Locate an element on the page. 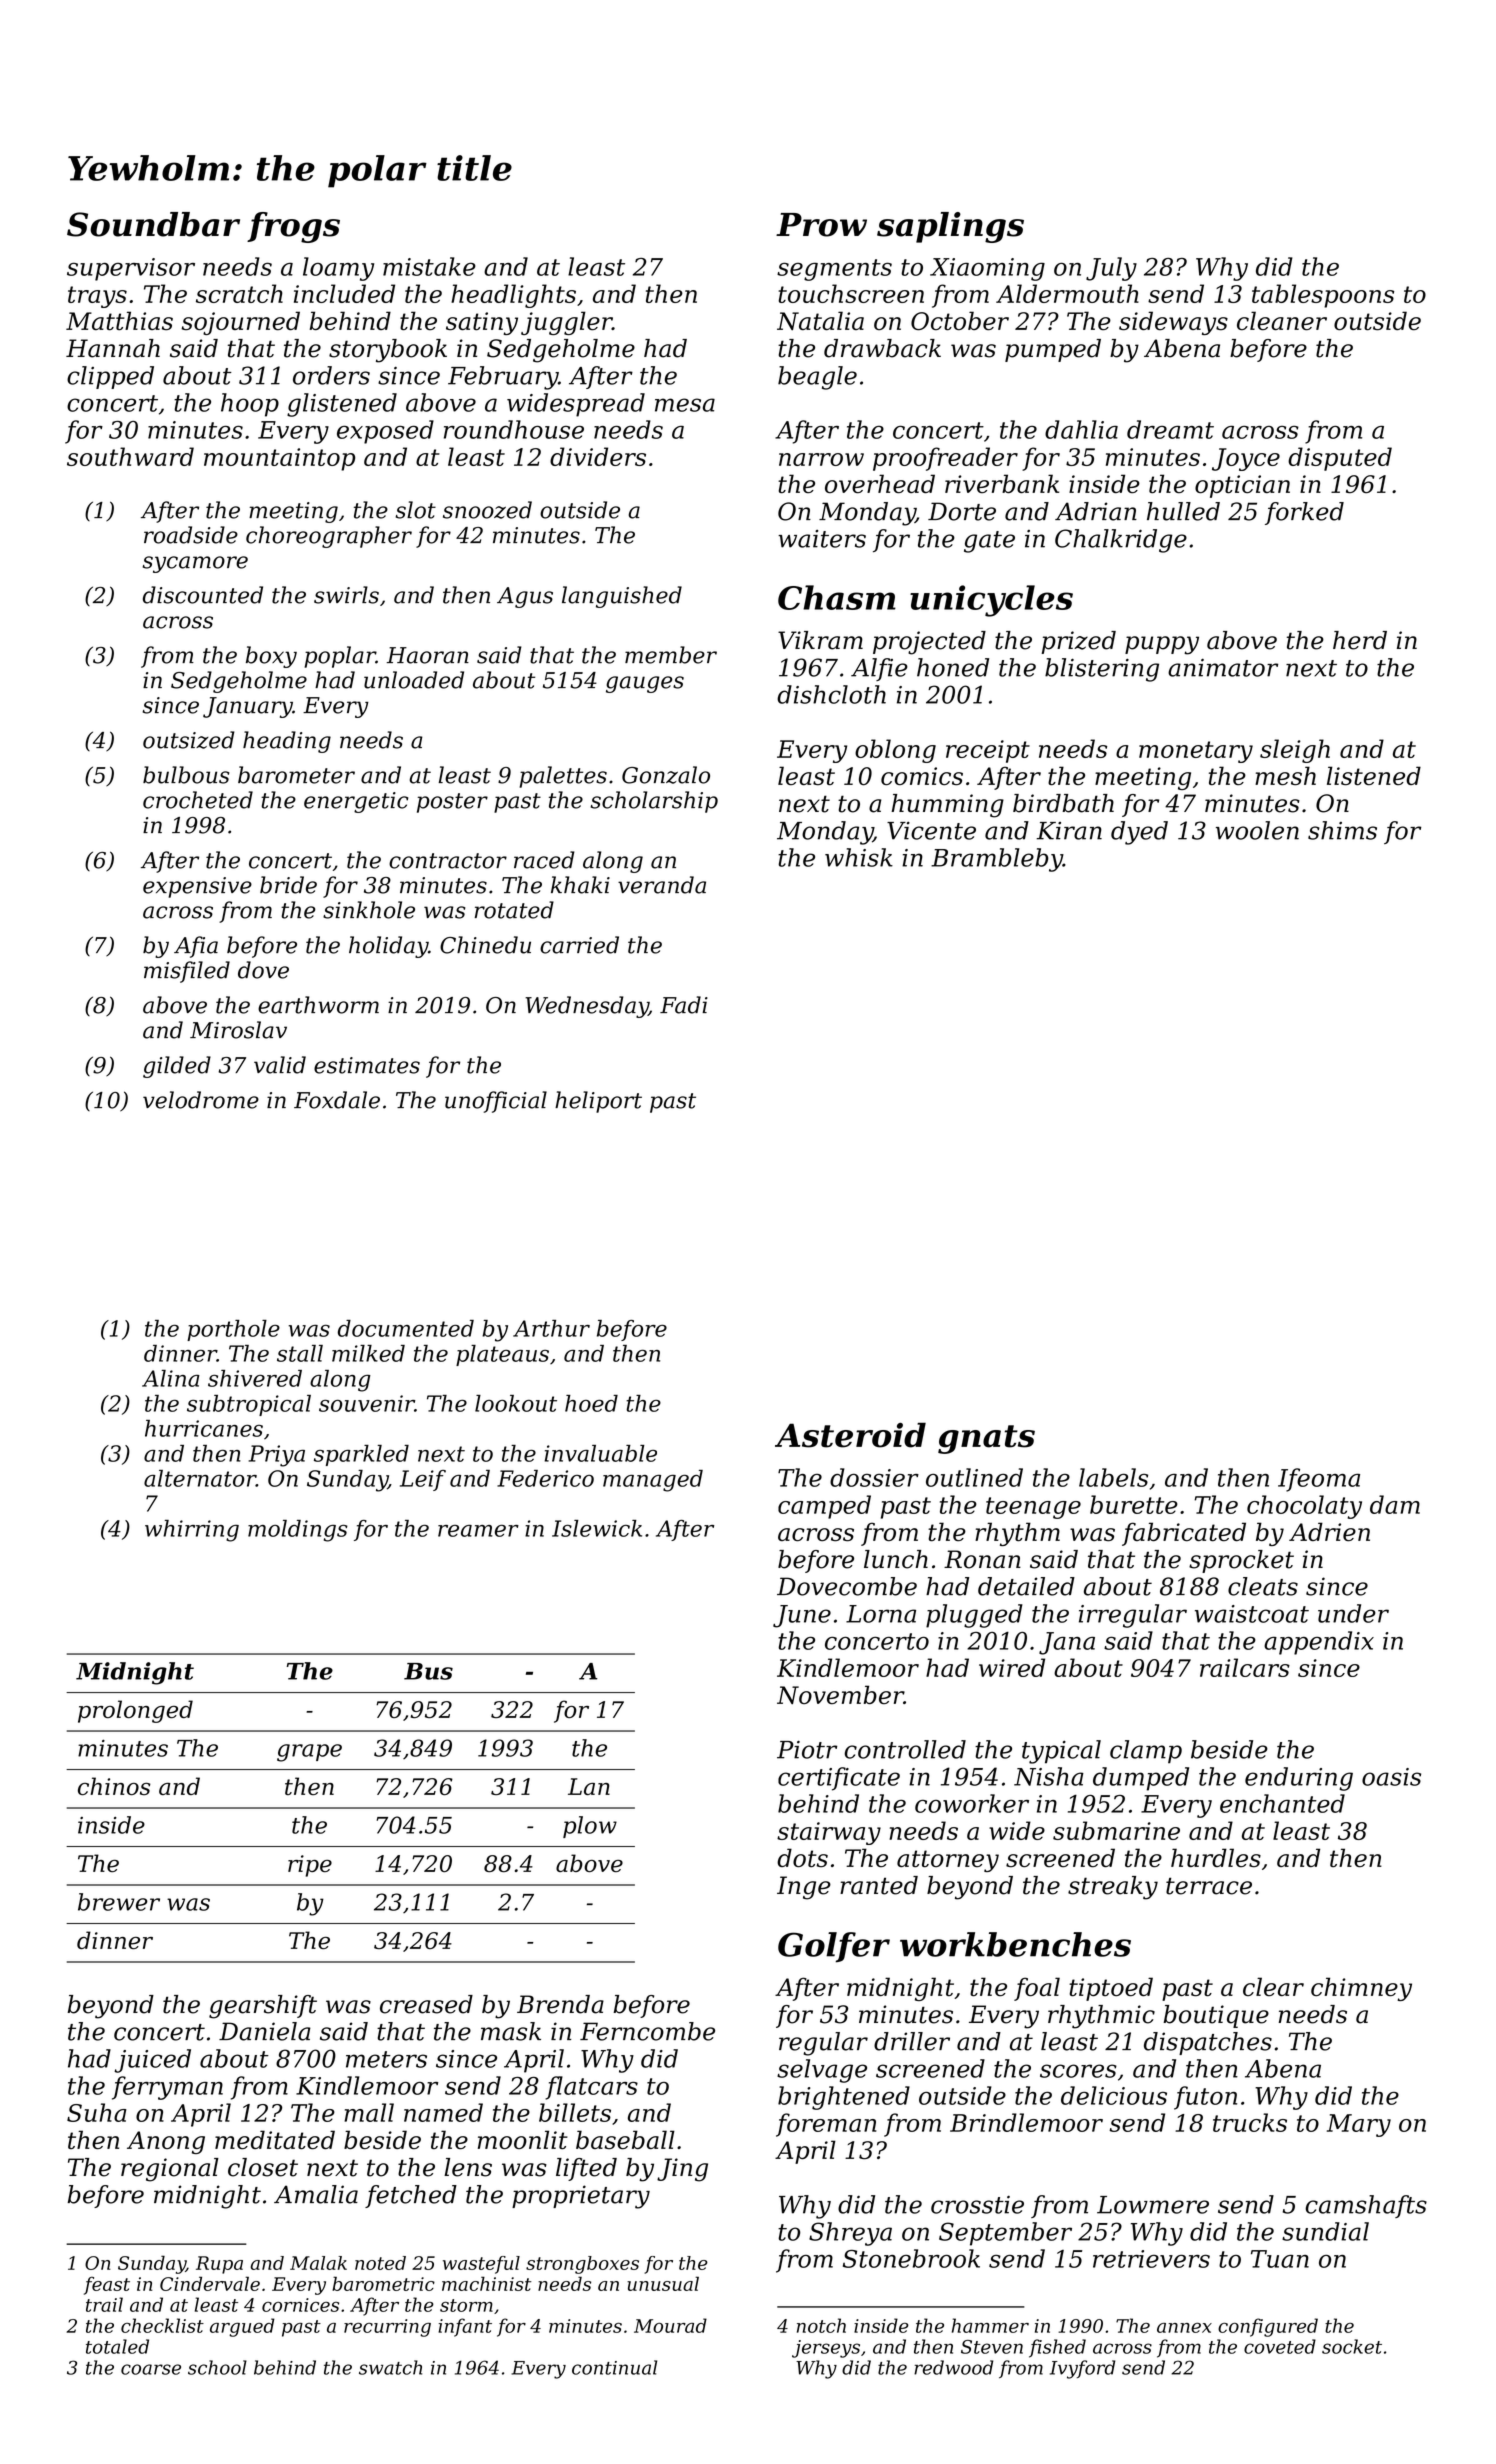 This page has width=1496, height=2464. Prow is located at coordinates (821, 225).
